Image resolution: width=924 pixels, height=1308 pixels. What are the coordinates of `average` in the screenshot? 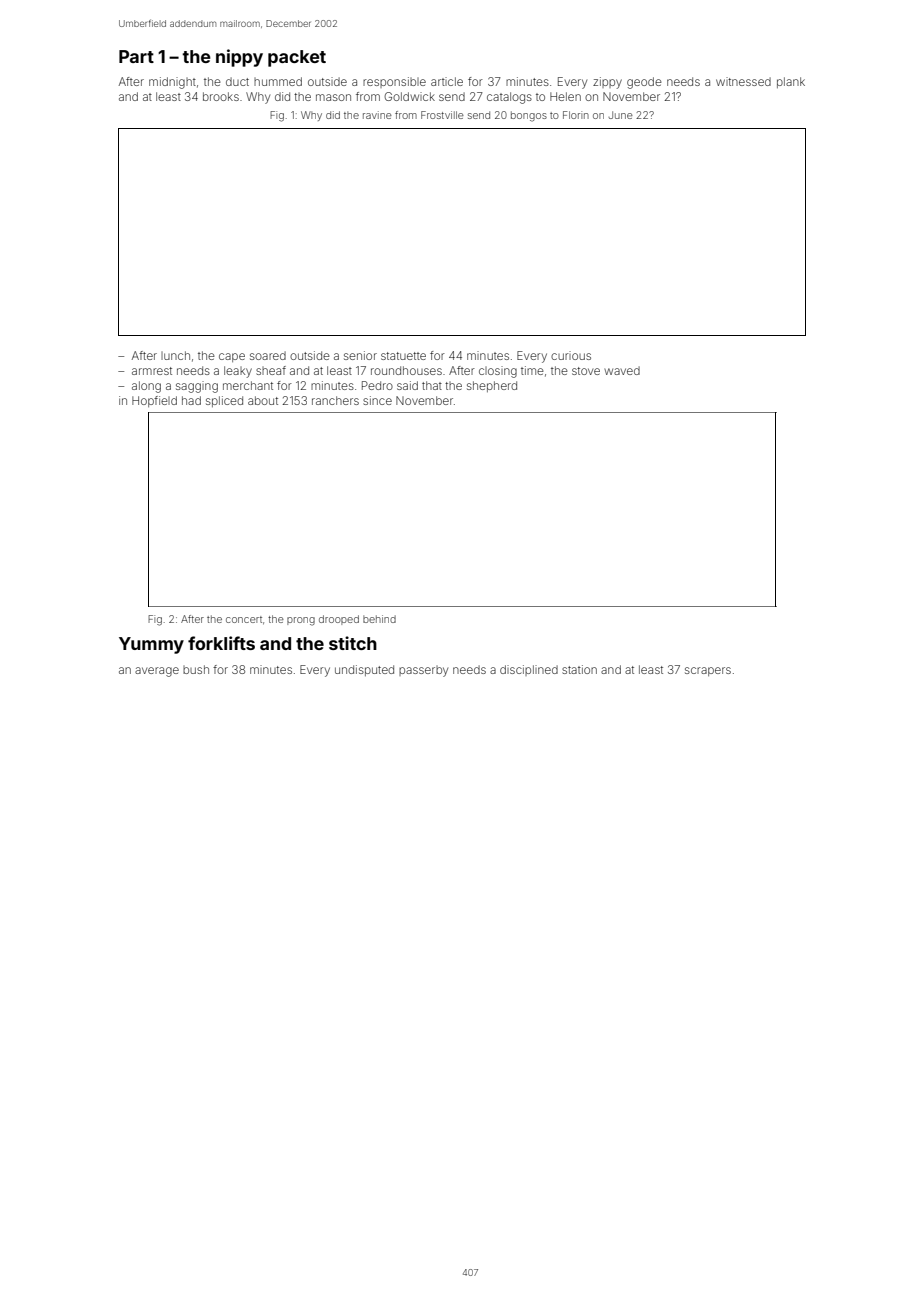 It's located at (157, 672).
